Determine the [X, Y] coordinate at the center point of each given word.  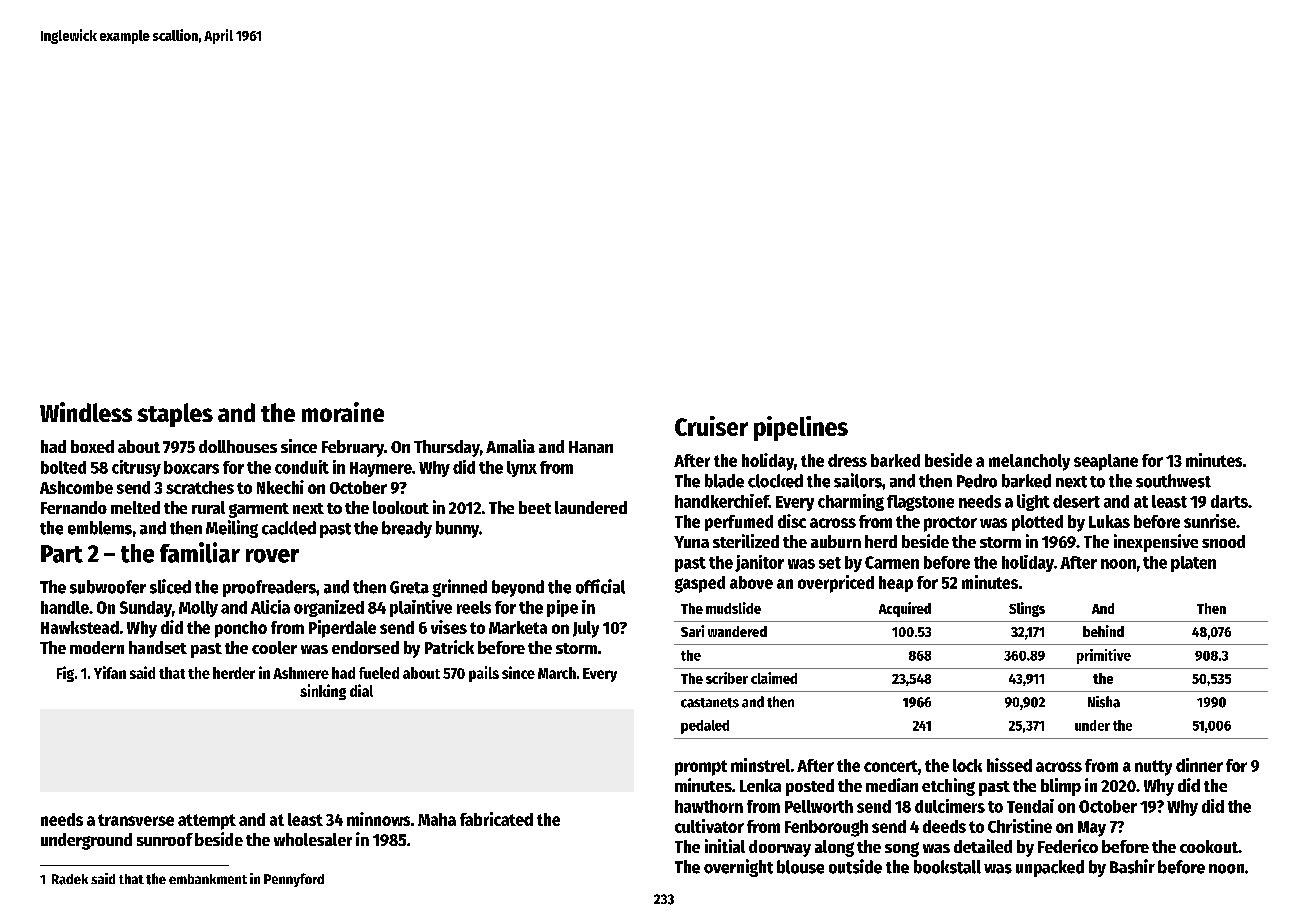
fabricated [496, 819]
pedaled [705, 727]
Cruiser [711, 426]
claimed [774, 678]
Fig [65, 674]
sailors [858, 480]
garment [259, 510]
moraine [343, 412]
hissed [1009, 765]
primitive [1104, 656]
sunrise [1210, 521]
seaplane [1106, 462]
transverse [136, 820]
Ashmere [301, 673]
